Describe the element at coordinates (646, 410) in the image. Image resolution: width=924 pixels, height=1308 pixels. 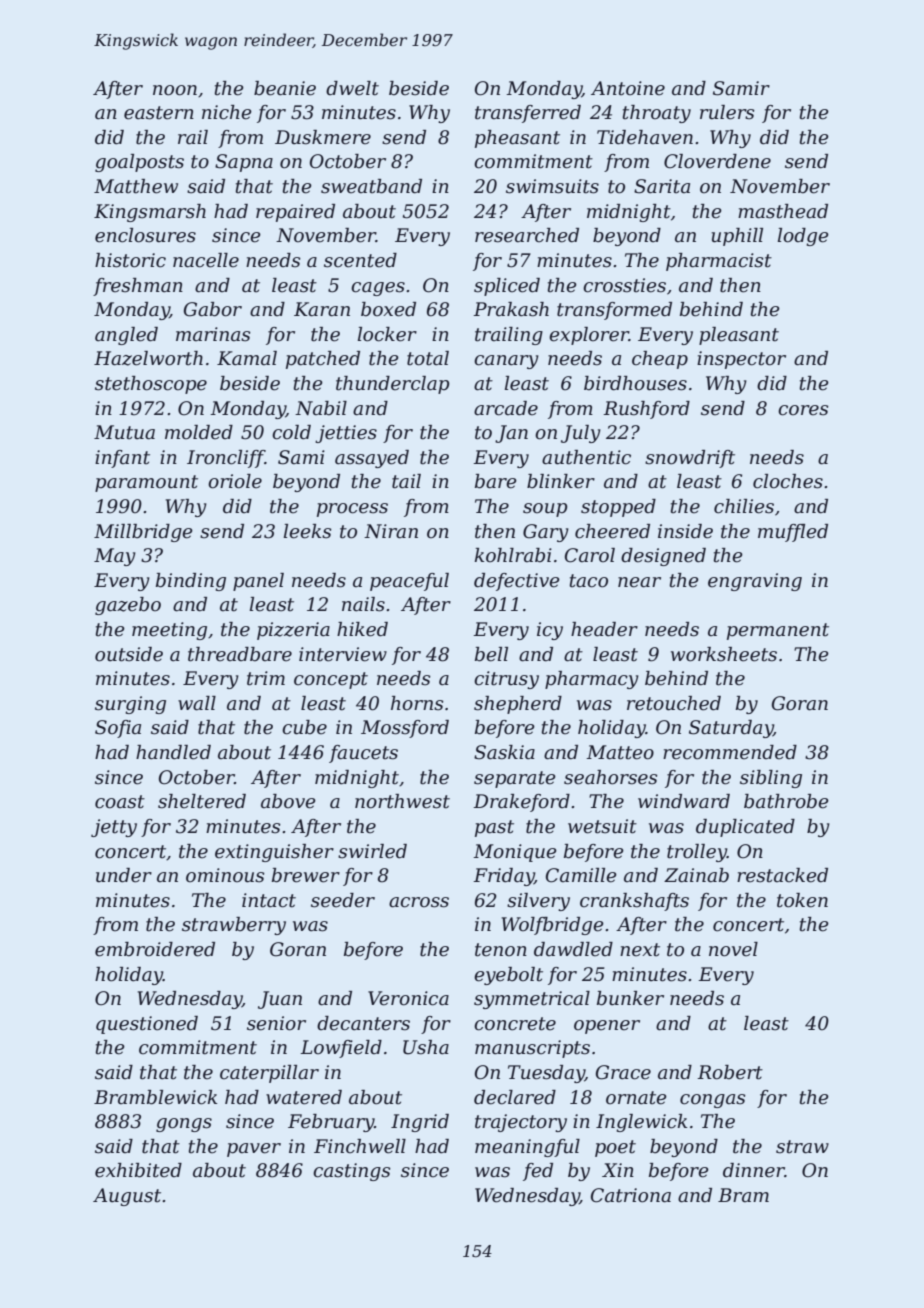
I see `Rushford` at that location.
